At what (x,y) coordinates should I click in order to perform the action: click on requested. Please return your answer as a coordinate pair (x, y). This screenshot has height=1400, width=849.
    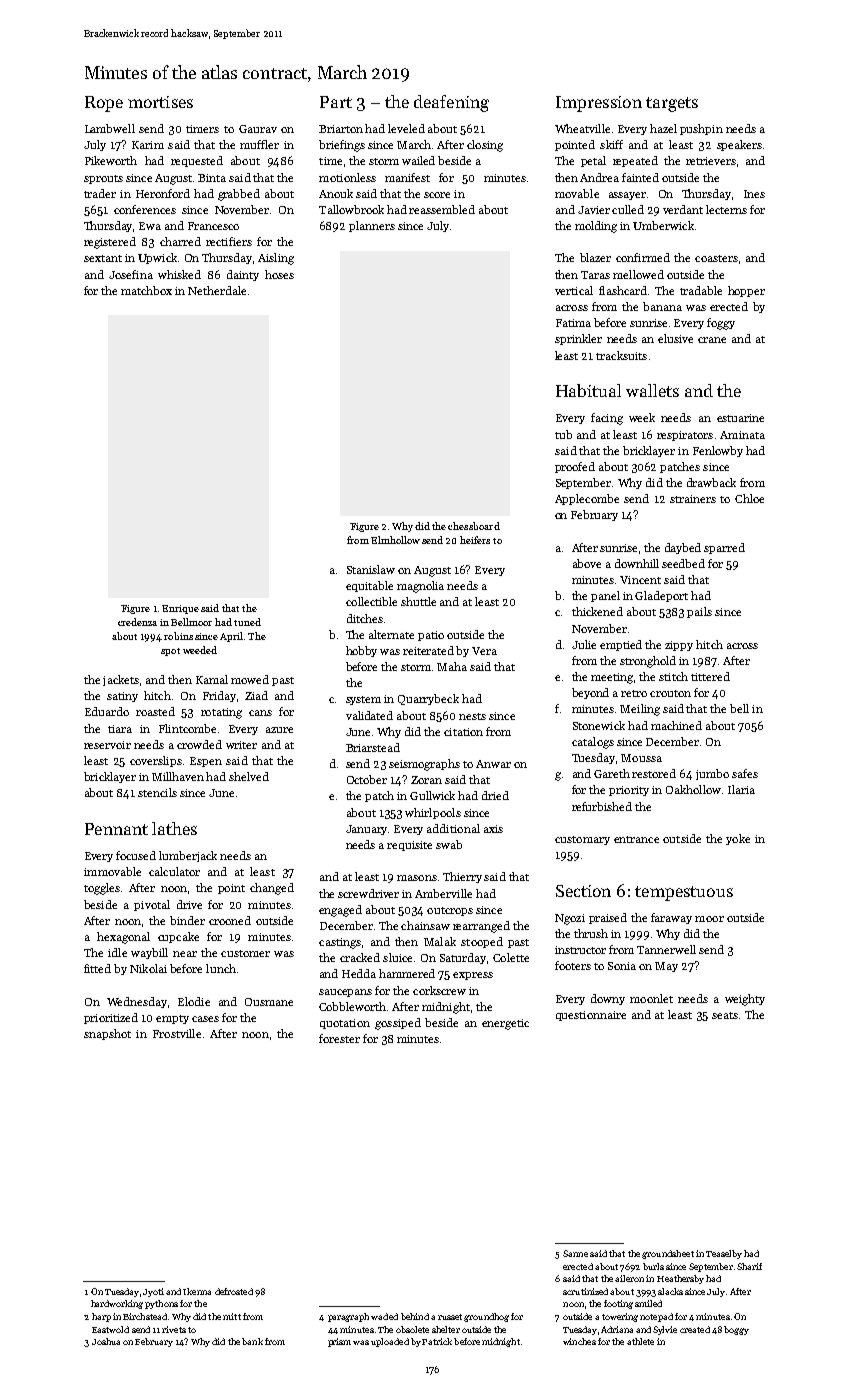
    Looking at the image, I should click on (197, 161).
